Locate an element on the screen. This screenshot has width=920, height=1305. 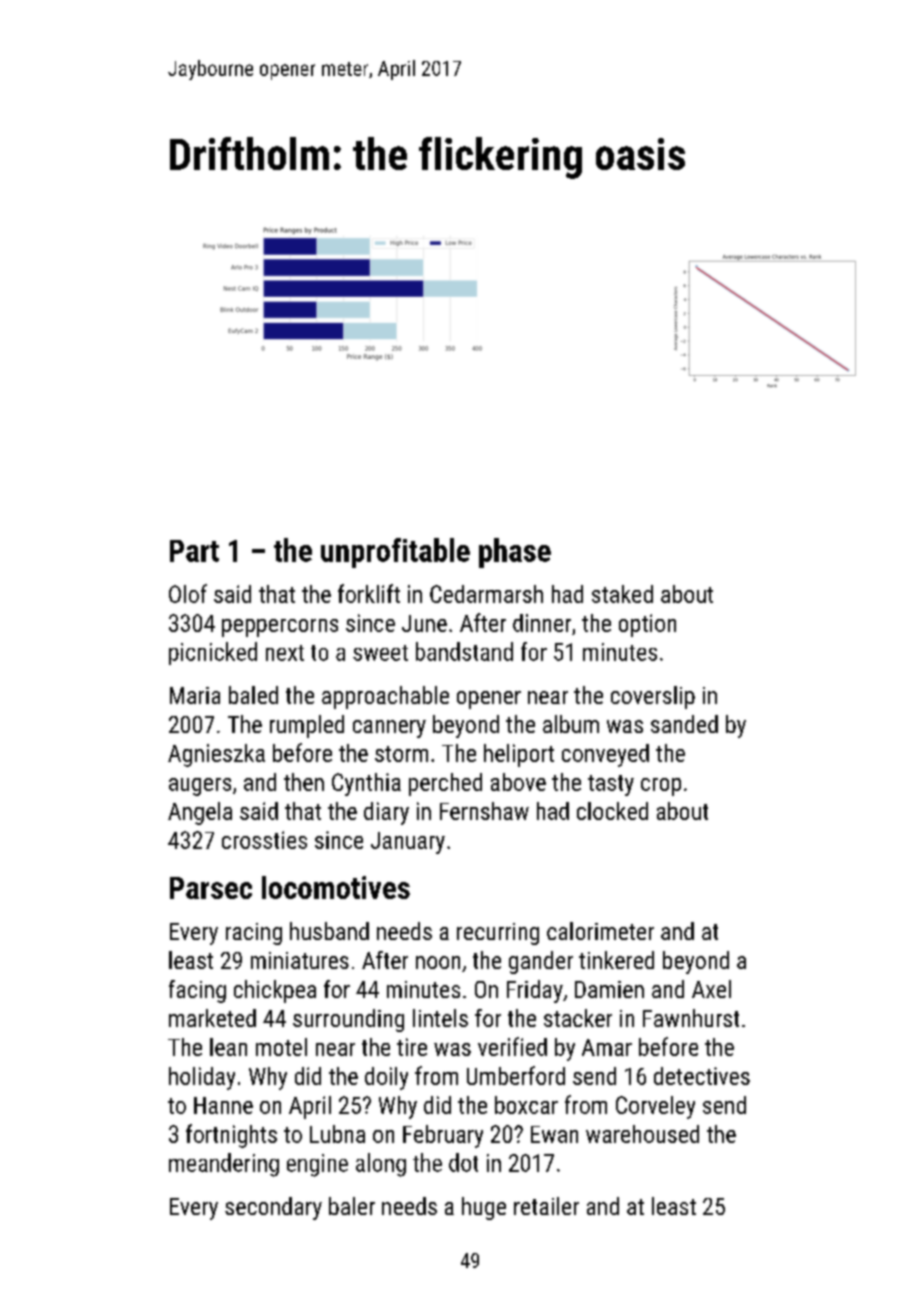
option is located at coordinates (647, 625).
